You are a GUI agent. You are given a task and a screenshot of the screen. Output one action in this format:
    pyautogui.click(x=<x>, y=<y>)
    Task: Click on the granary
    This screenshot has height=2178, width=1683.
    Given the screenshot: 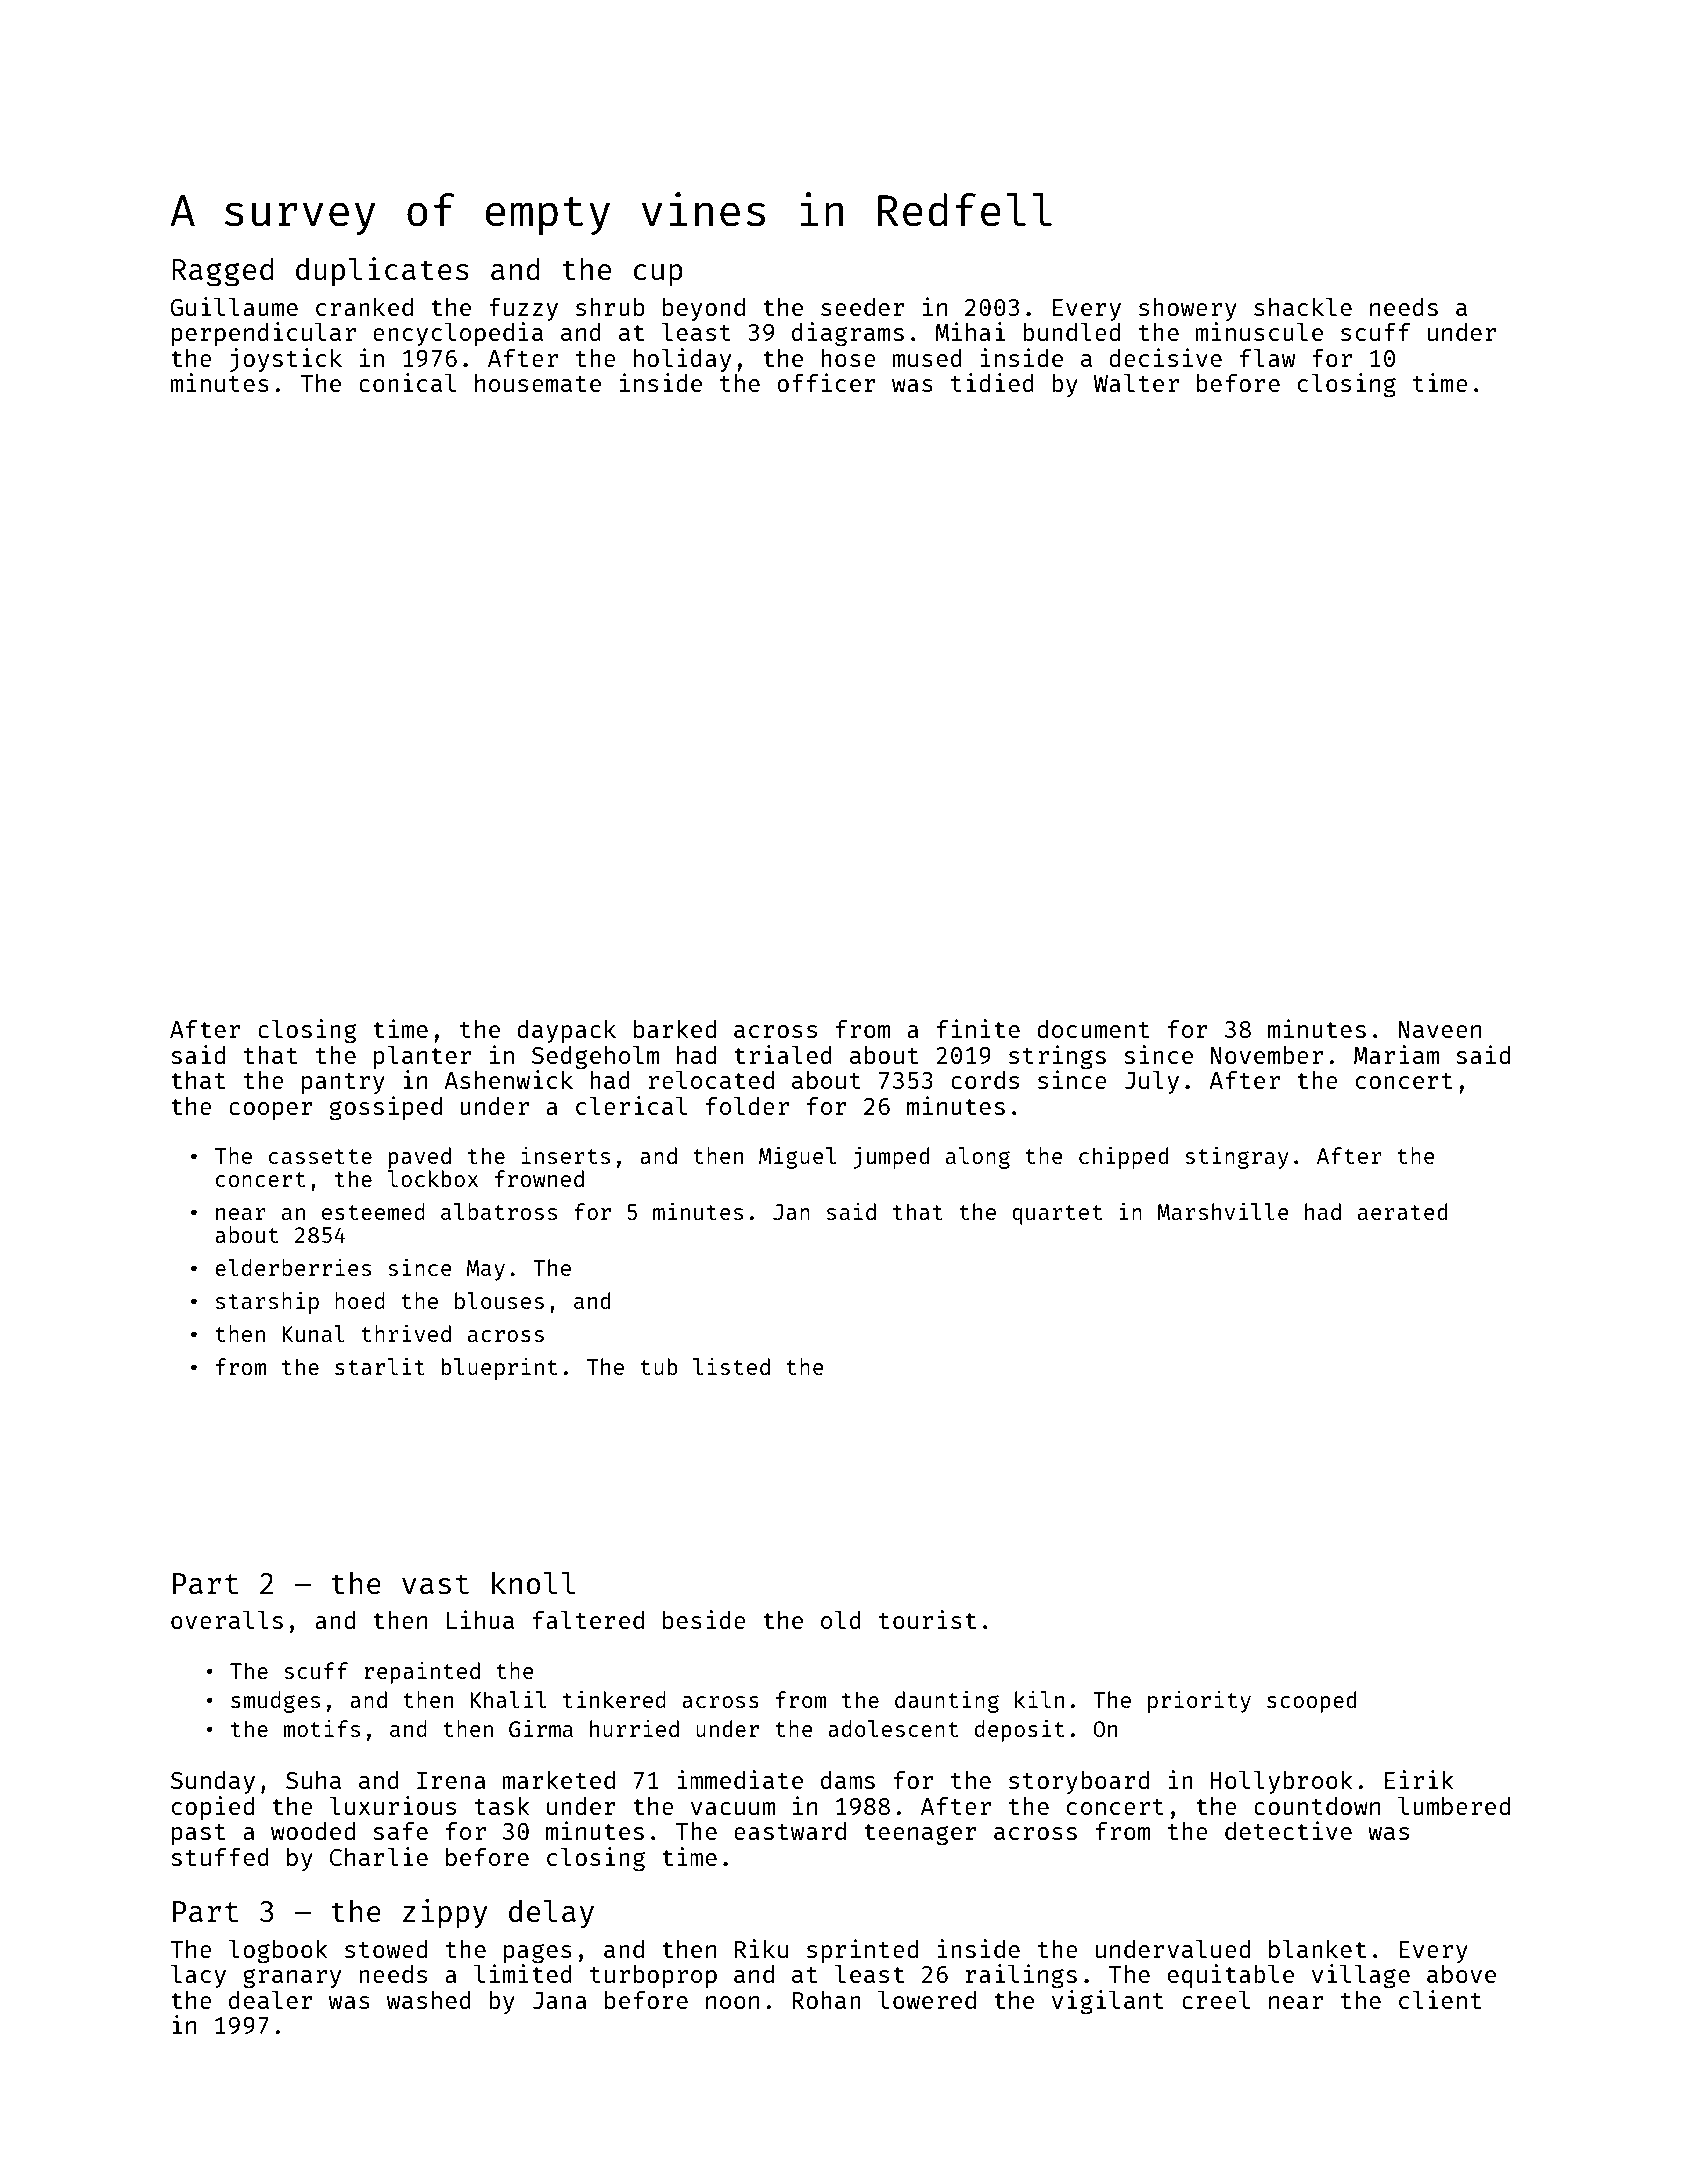 What is the action you would take?
    pyautogui.click(x=292, y=1979)
